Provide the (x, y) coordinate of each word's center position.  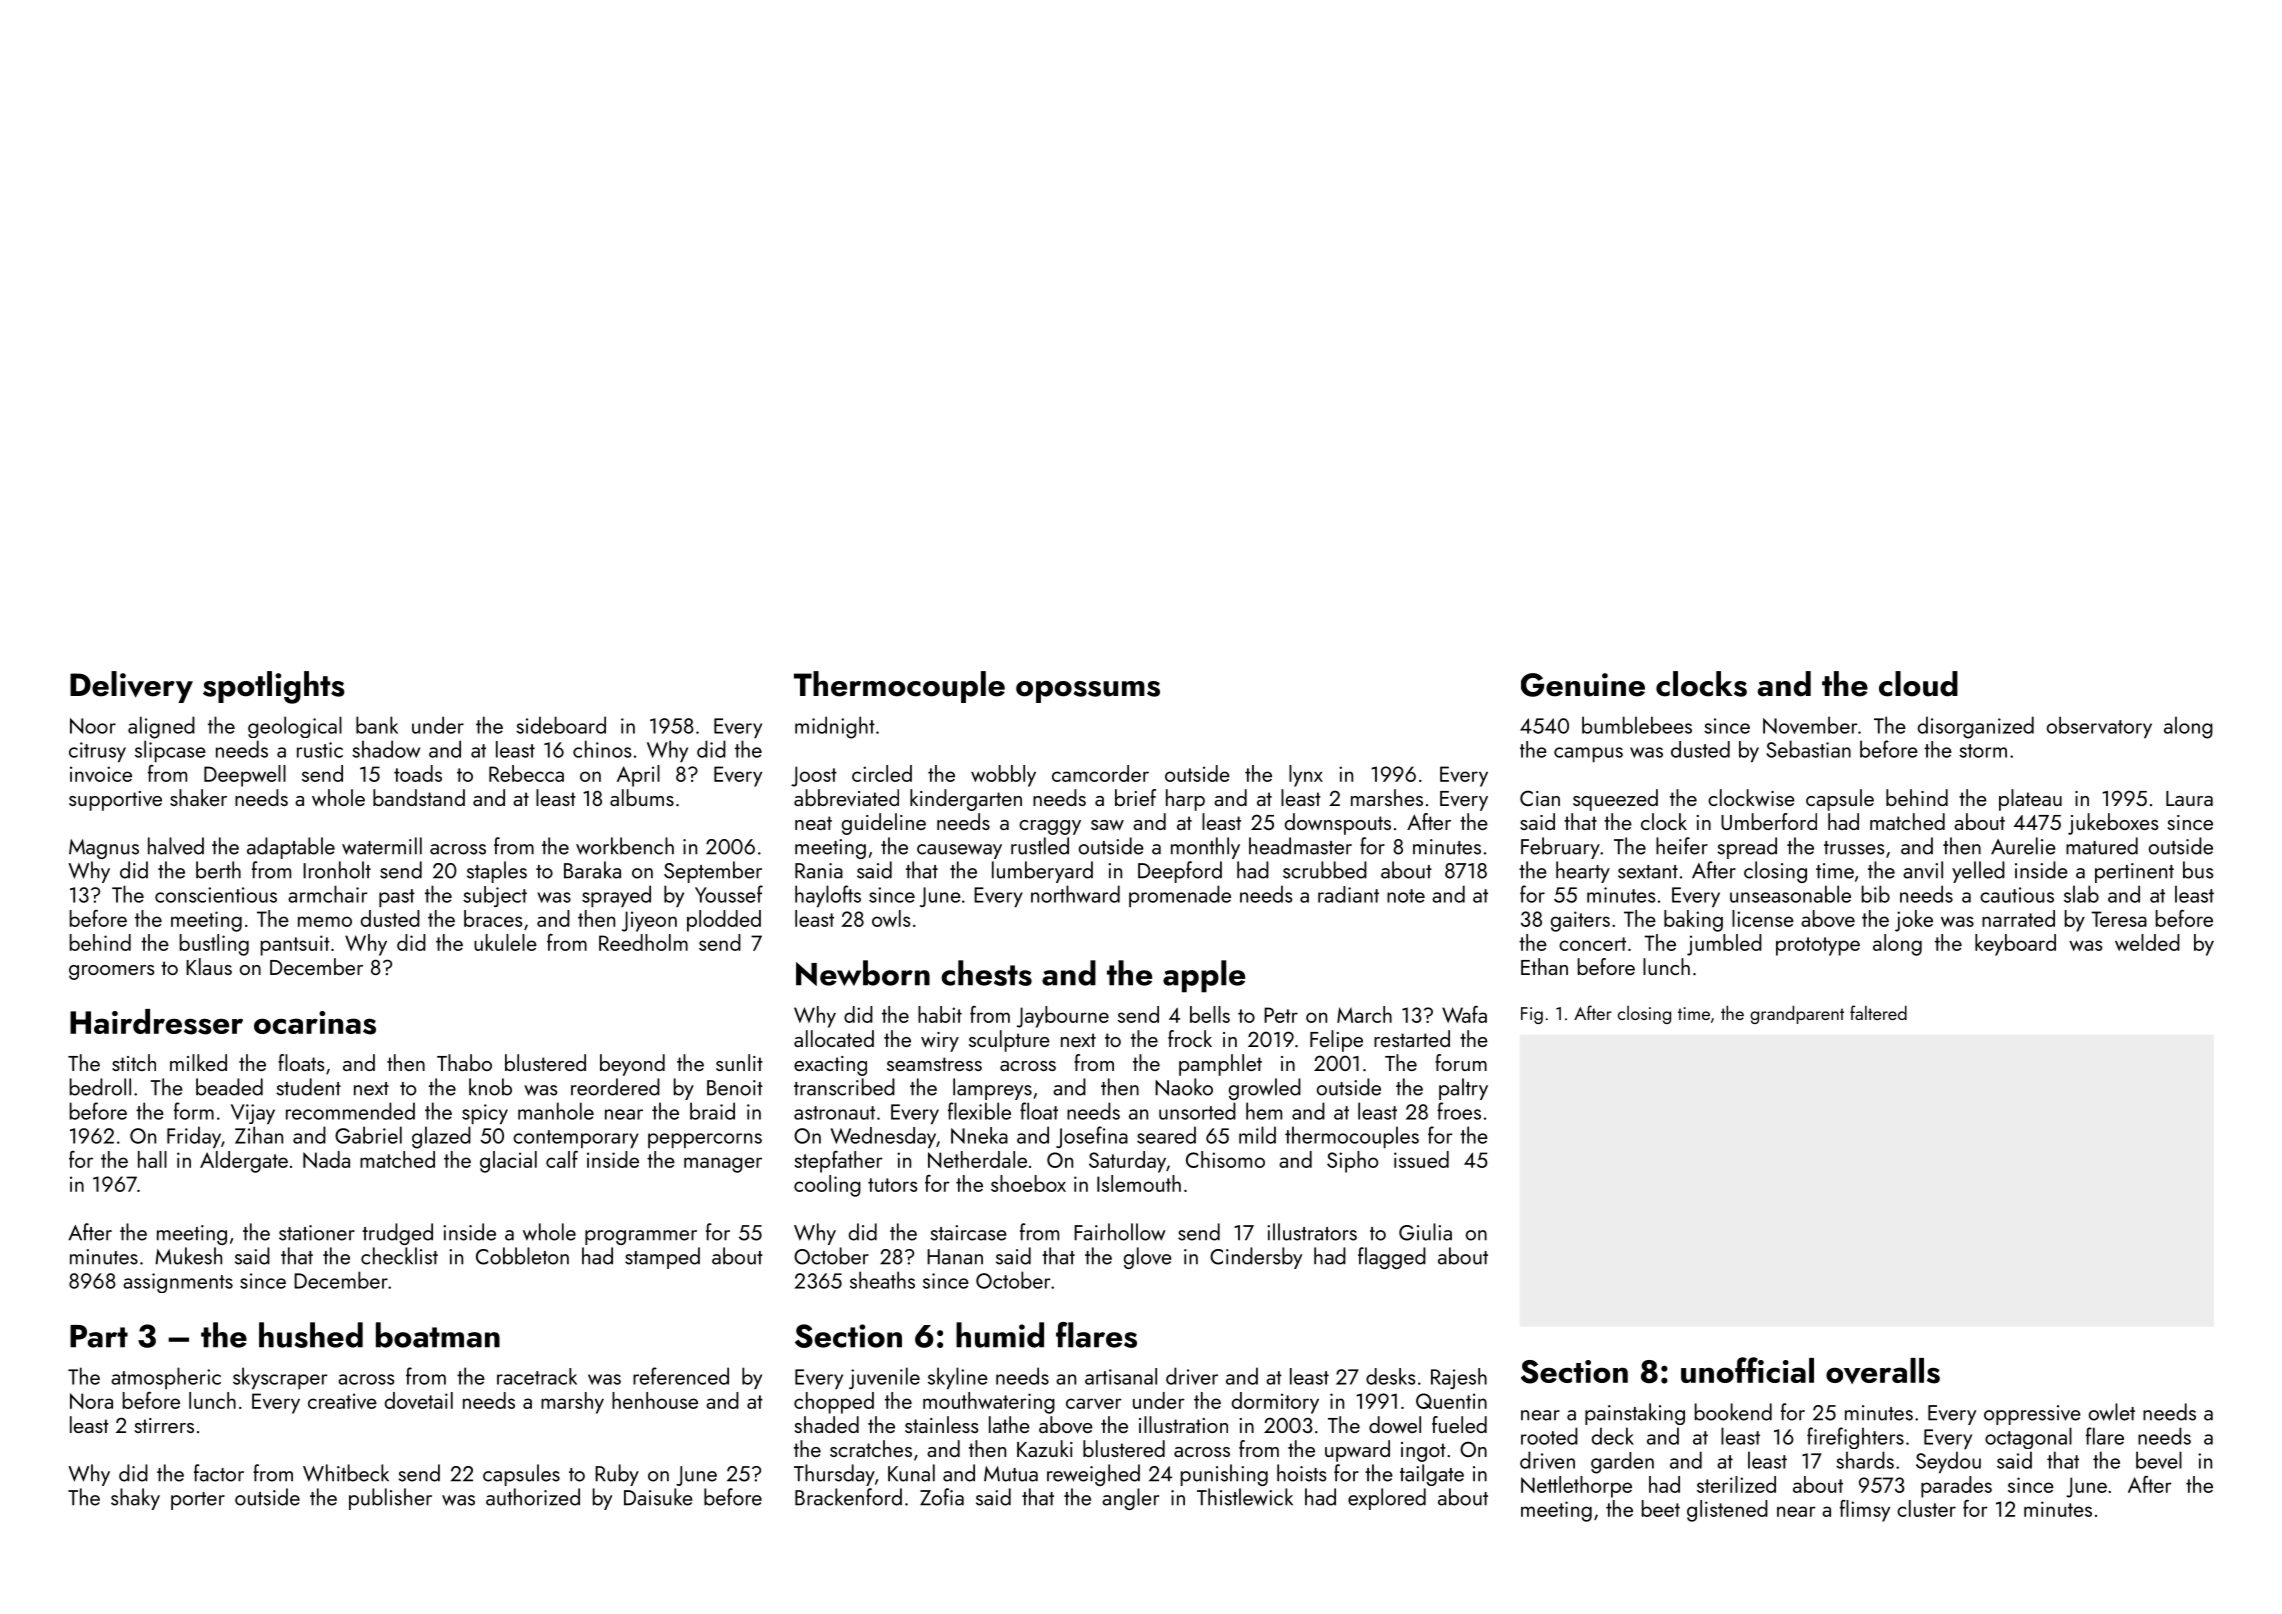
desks (1391, 1376)
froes (1459, 1111)
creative (342, 1401)
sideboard (561, 725)
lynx (1306, 776)
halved (176, 846)
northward (1075, 894)
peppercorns (705, 1141)
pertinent (2134, 873)
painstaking (1635, 1414)
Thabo (464, 1062)
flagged (1392, 1258)
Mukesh (188, 1256)
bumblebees (1637, 725)
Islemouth (1139, 1183)
